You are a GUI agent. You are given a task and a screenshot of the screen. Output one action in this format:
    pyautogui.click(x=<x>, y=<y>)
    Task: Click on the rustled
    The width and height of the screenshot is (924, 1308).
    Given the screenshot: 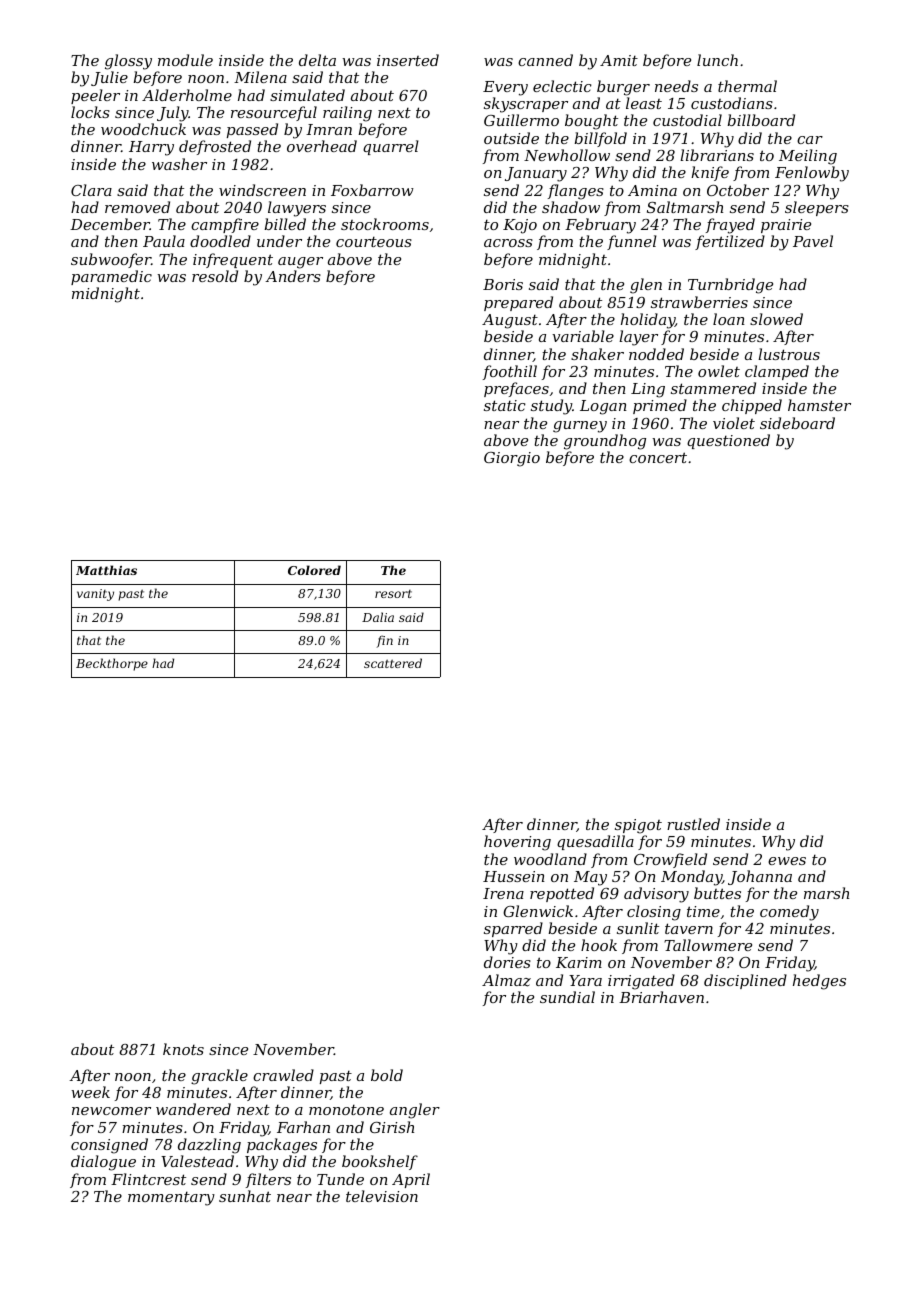 What is the action you would take?
    pyautogui.click(x=693, y=824)
